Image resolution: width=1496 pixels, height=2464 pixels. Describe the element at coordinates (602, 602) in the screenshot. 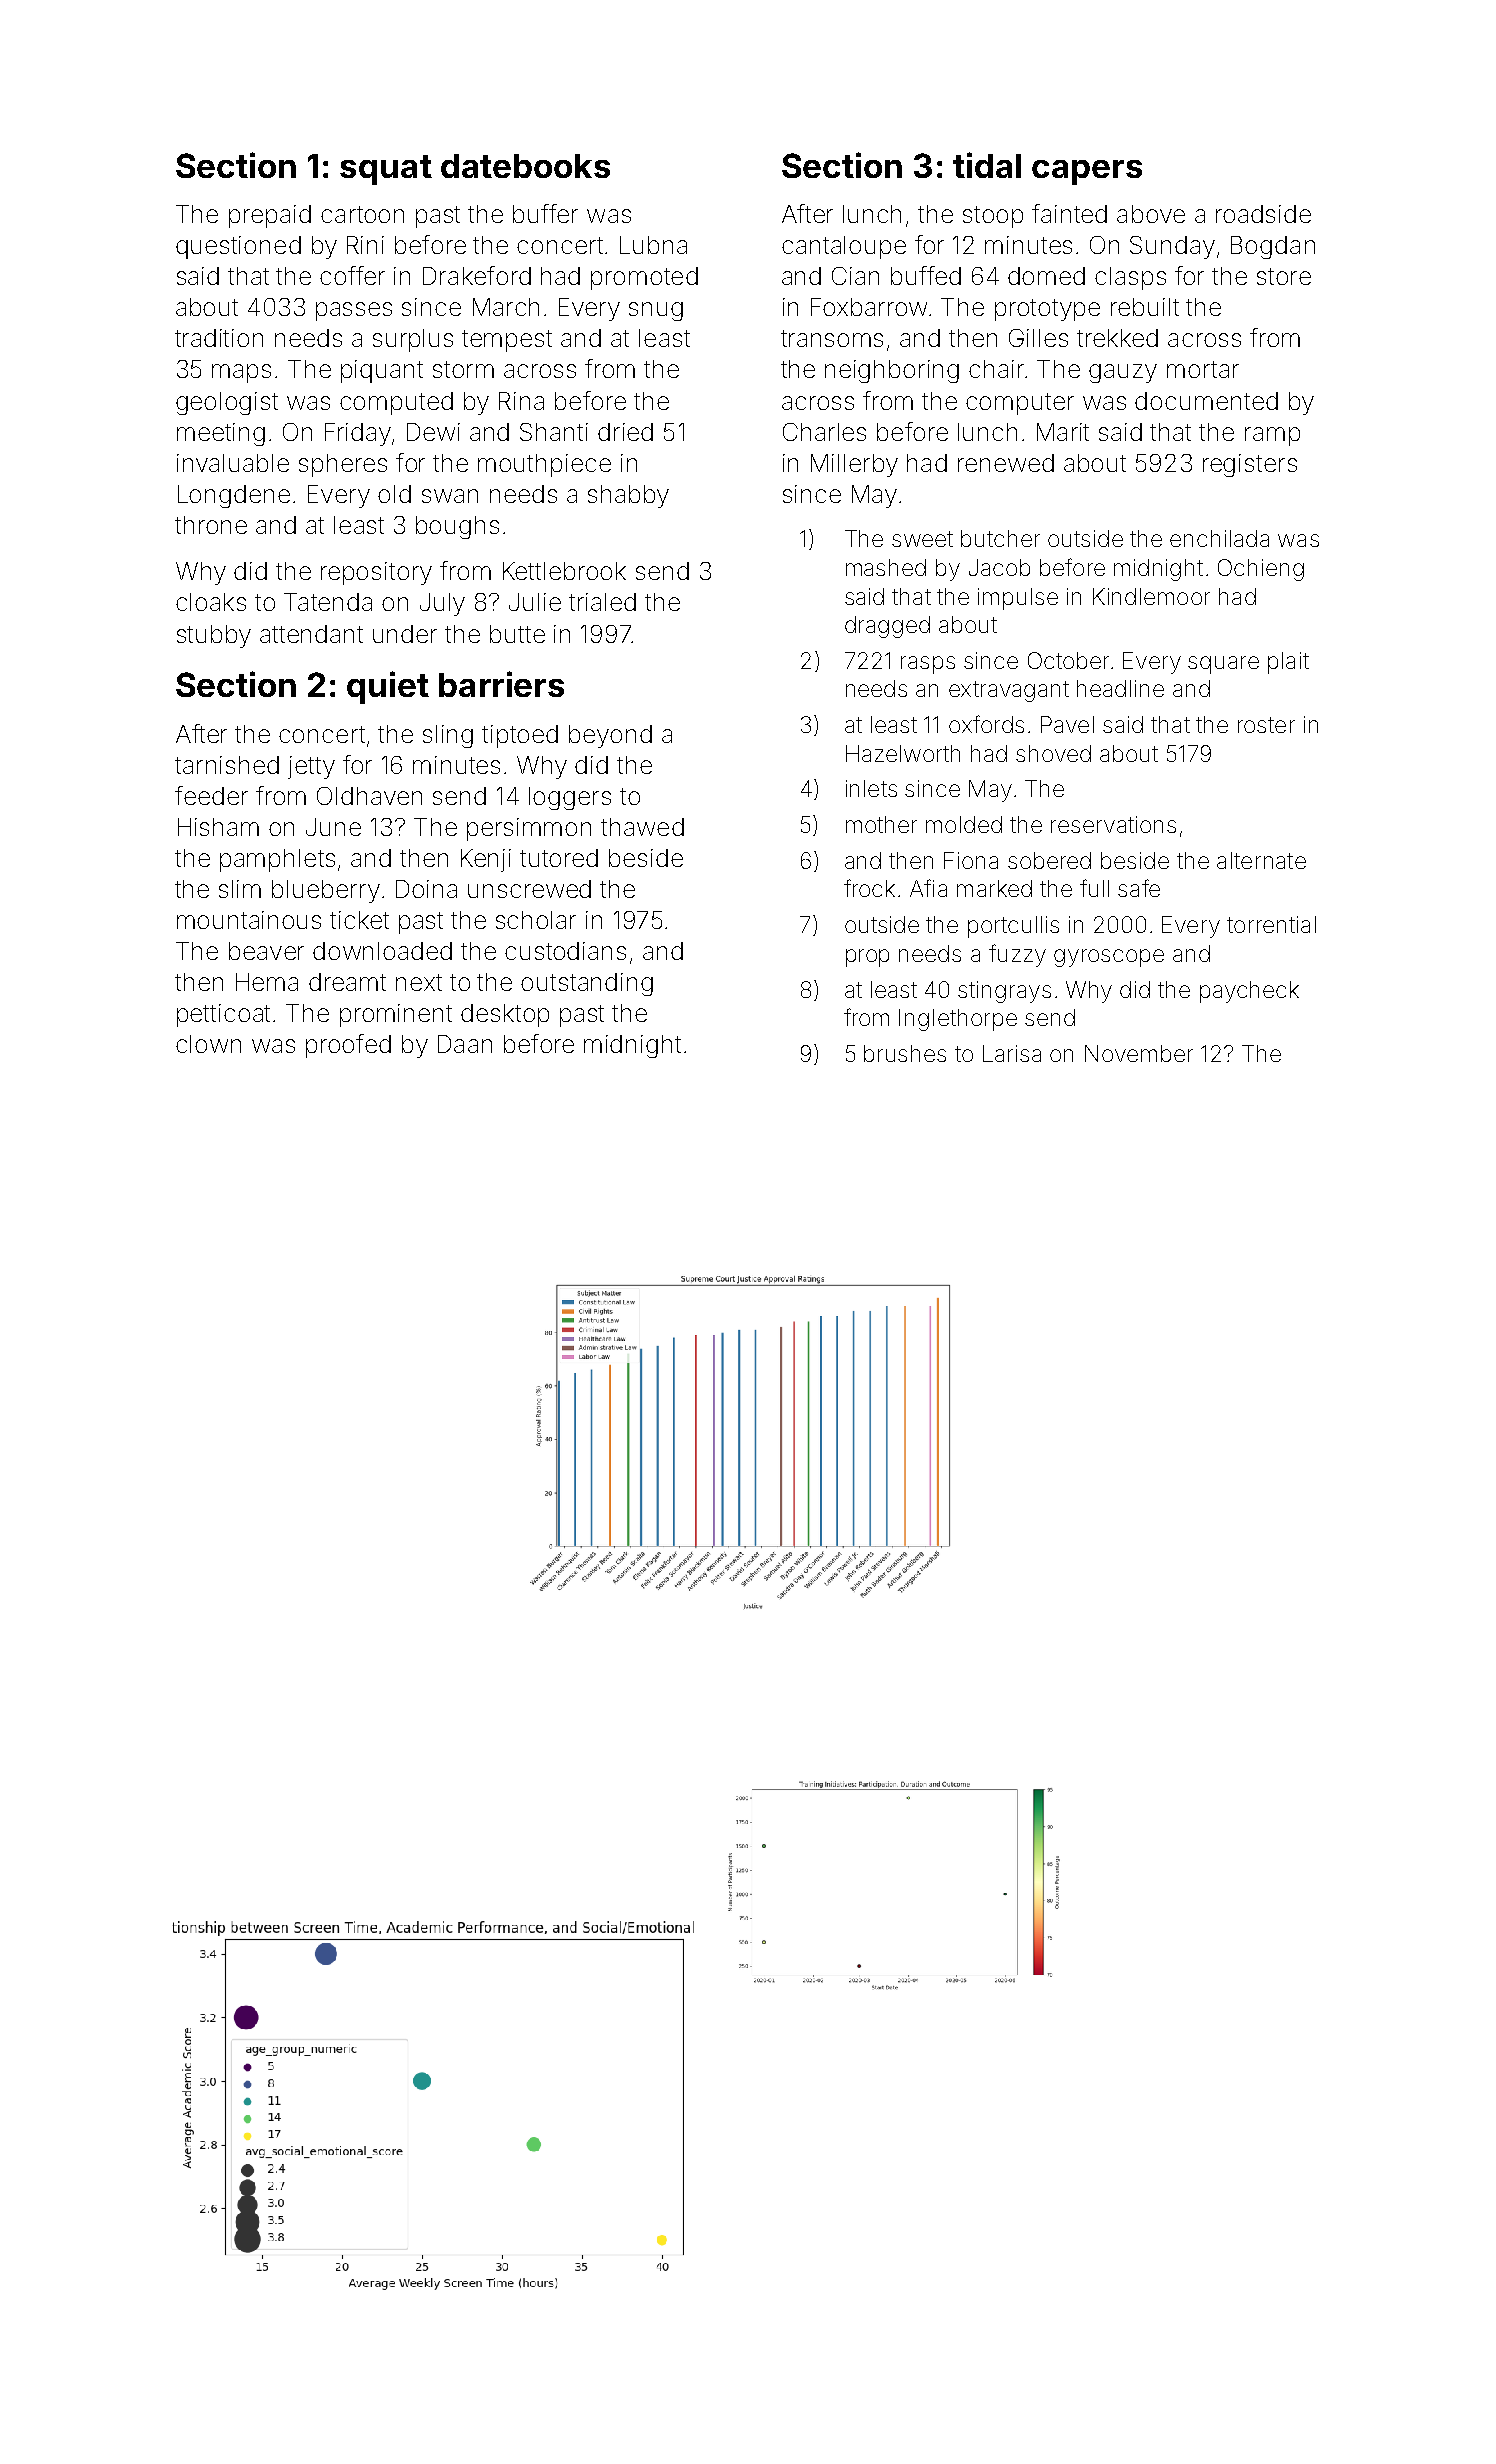

I see `trialed` at that location.
